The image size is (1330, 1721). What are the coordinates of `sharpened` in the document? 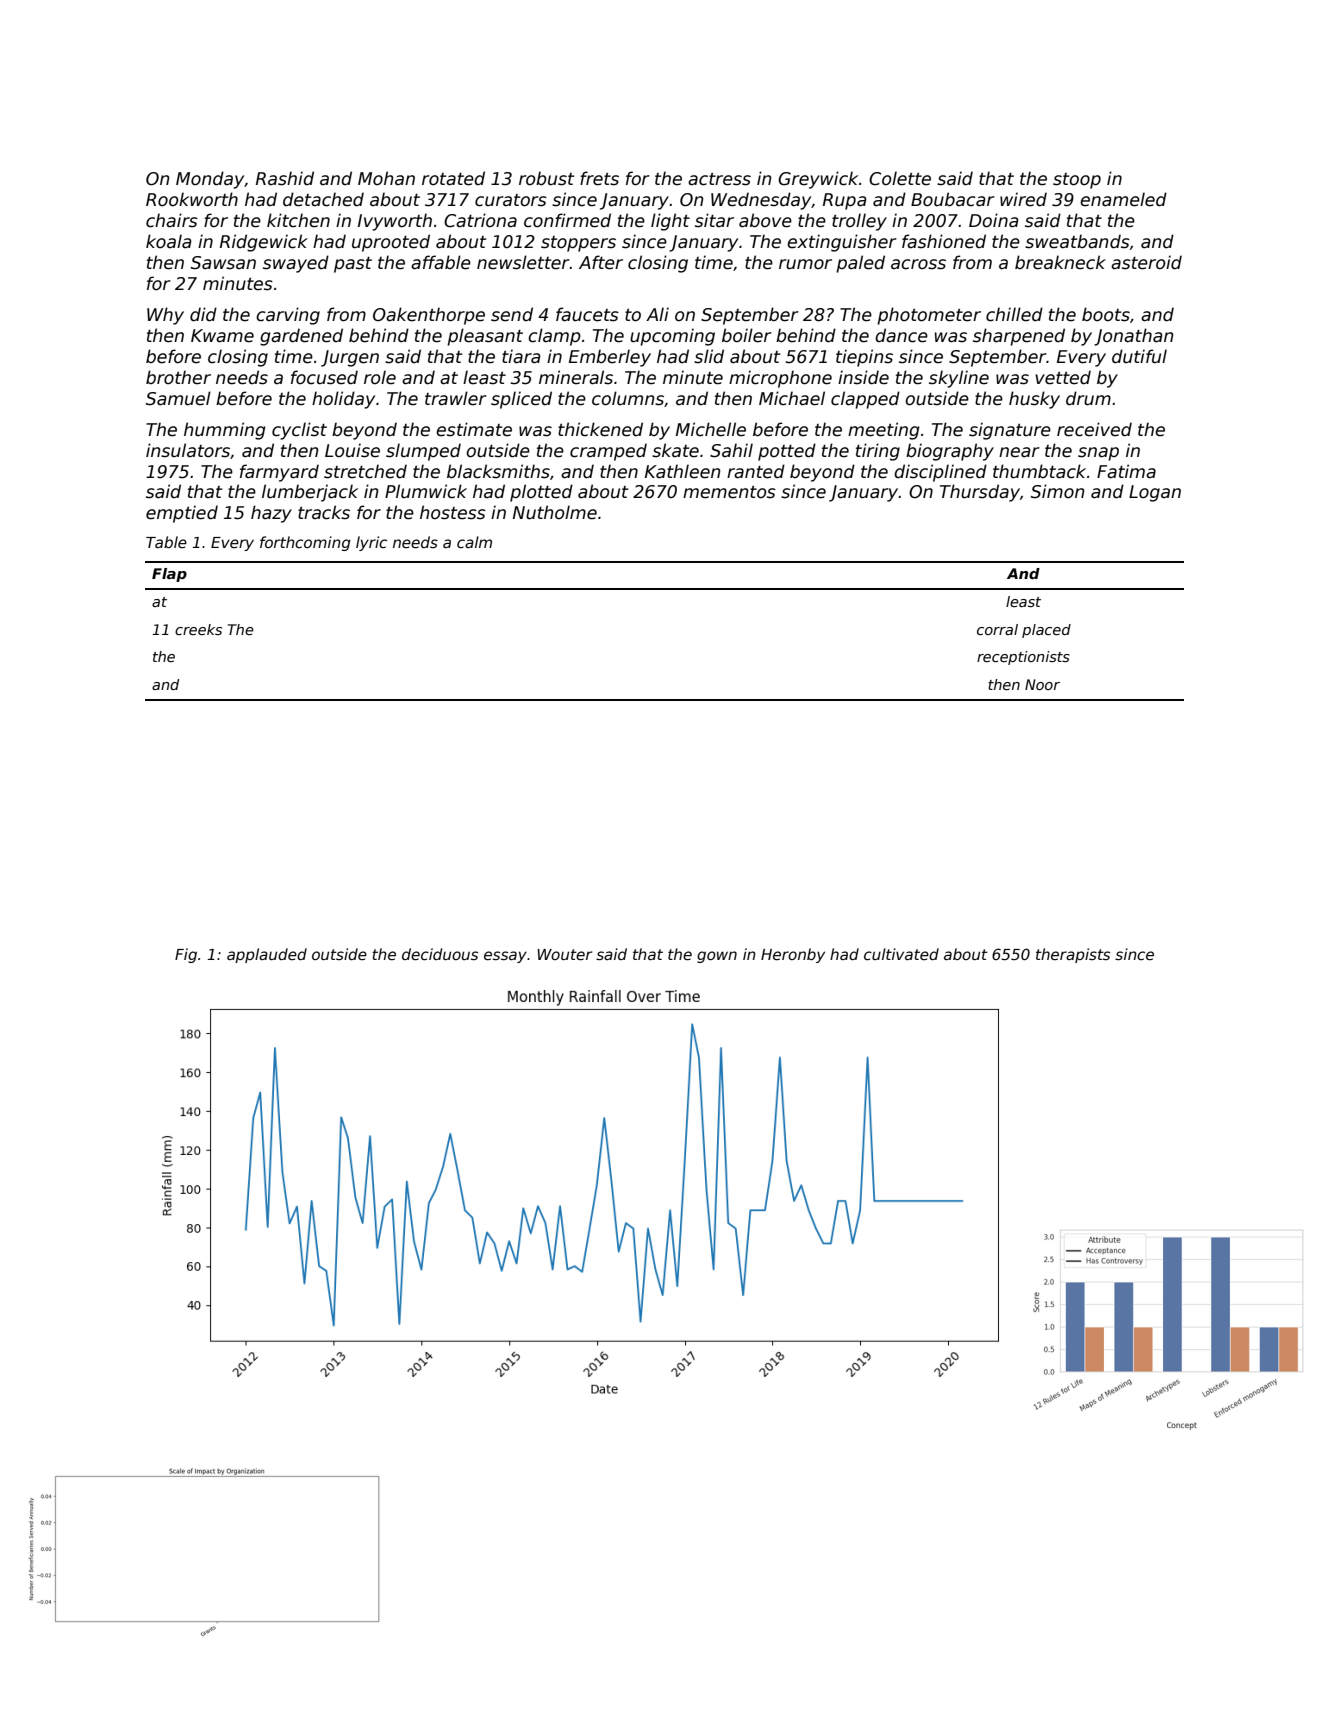 It's located at (1019, 337).
